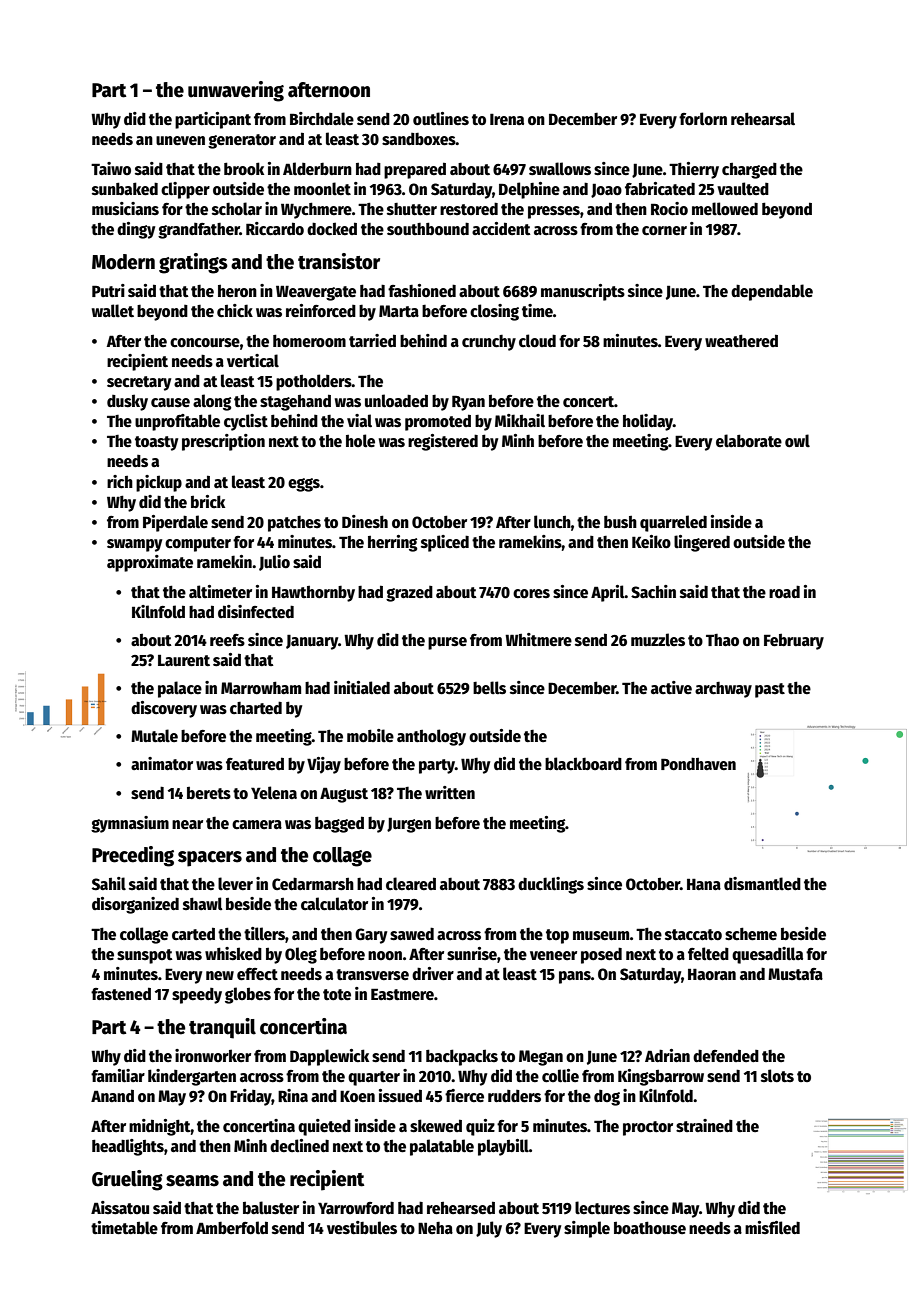 This screenshot has height=1308, width=924. I want to click on rehearsal, so click(763, 119).
